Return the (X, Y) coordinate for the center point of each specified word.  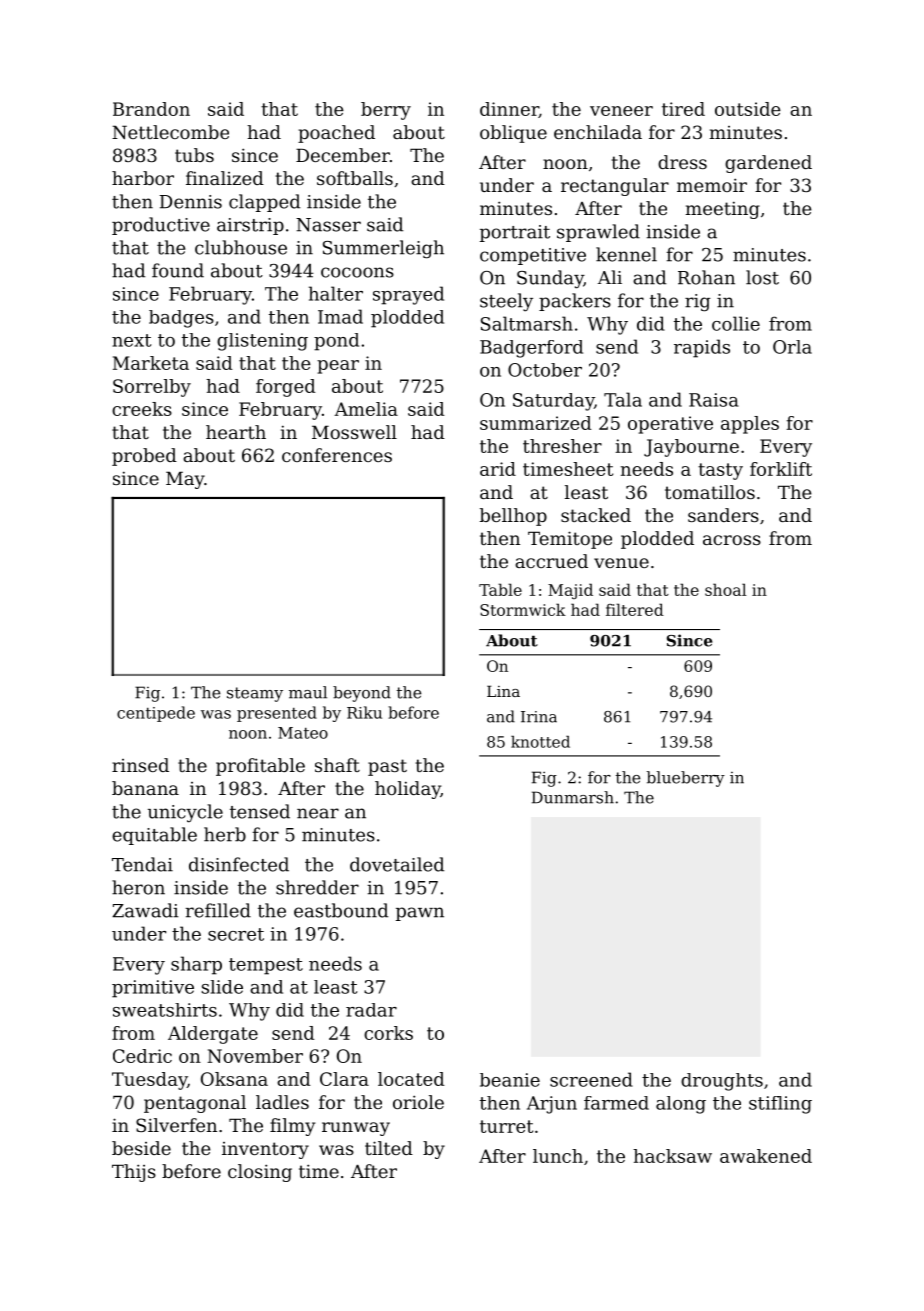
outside (748, 109)
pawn (420, 914)
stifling (780, 1105)
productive (161, 226)
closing (260, 1173)
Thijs (134, 1173)
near (318, 813)
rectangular (615, 187)
